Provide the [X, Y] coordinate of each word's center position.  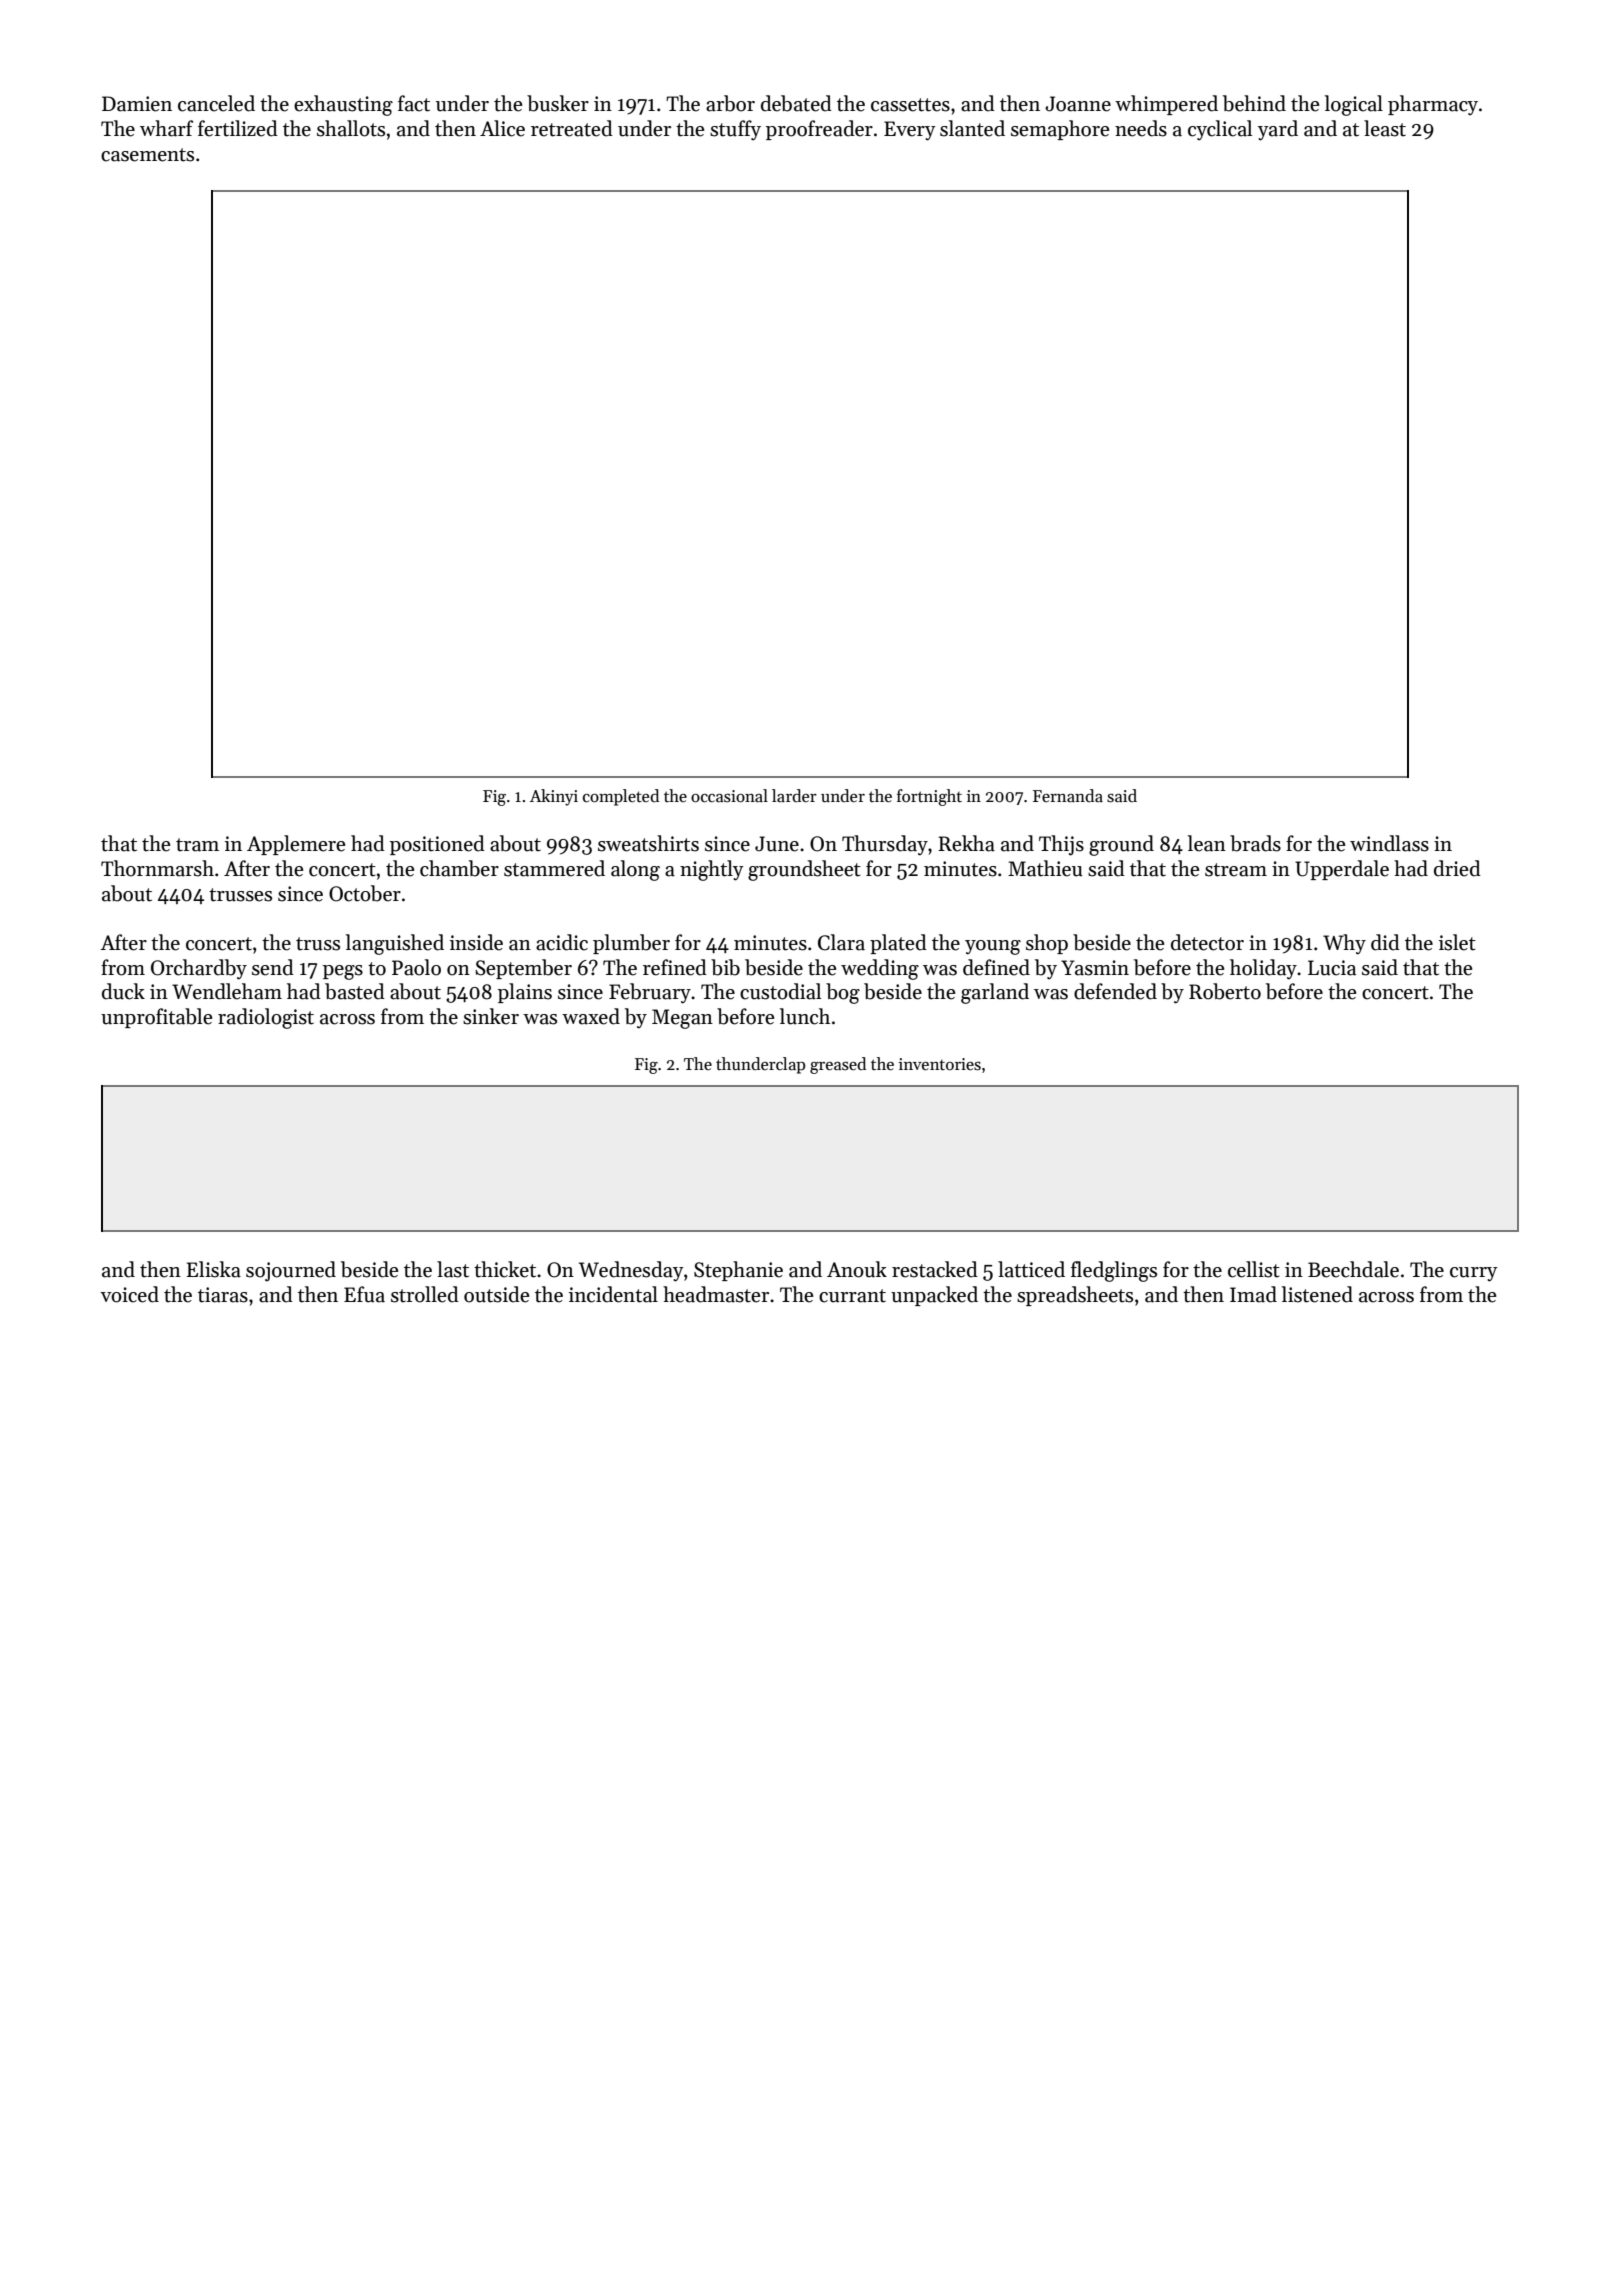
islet [1457, 942]
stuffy [735, 130]
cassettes [910, 105]
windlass [1389, 843]
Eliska [213, 1269]
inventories [940, 1064]
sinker [491, 1016]
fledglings [1114, 1271]
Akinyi [554, 797]
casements [147, 155]
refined [675, 967]
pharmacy [1433, 105]
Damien [137, 104]
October [365, 893]
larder [794, 795]
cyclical [1220, 130]
